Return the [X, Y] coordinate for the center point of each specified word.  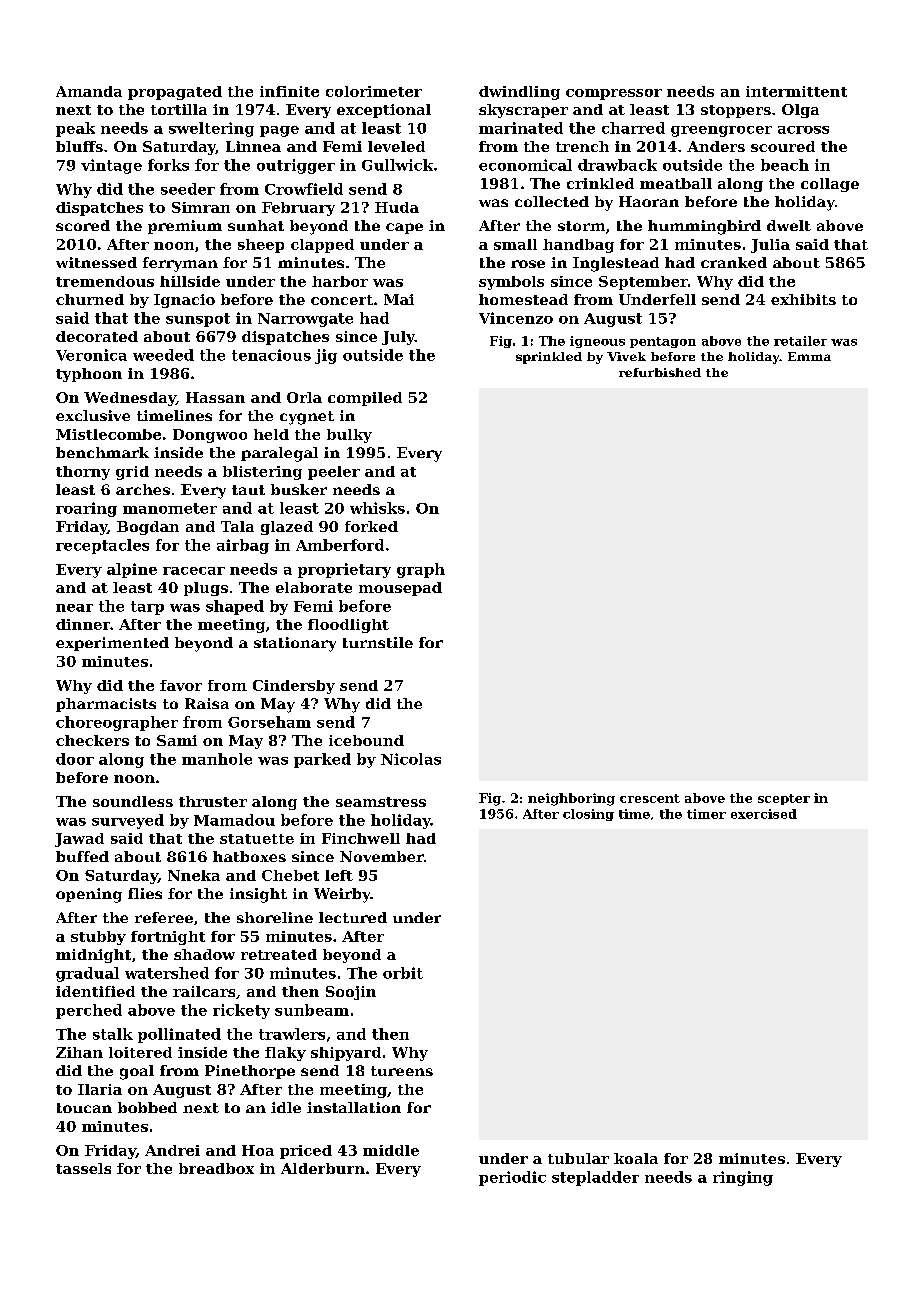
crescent [650, 798]
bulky [349, 436]
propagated [175, 93]
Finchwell [361, 838]
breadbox [216, 1168]
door [75, 759]
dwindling [519, 93]
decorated [97, 336]
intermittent [796, 91]
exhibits [803, 299]
